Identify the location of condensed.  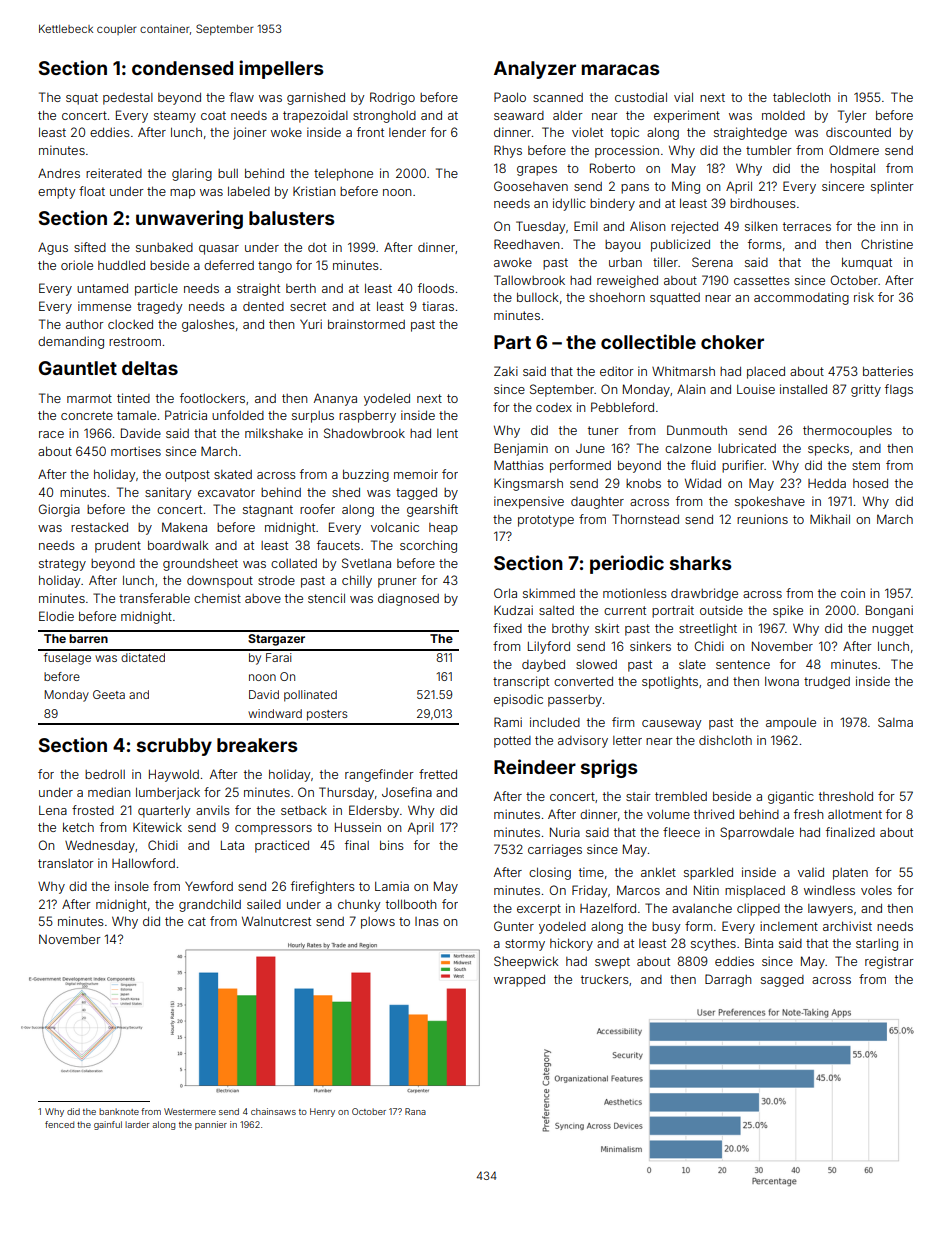
(182, 68).
